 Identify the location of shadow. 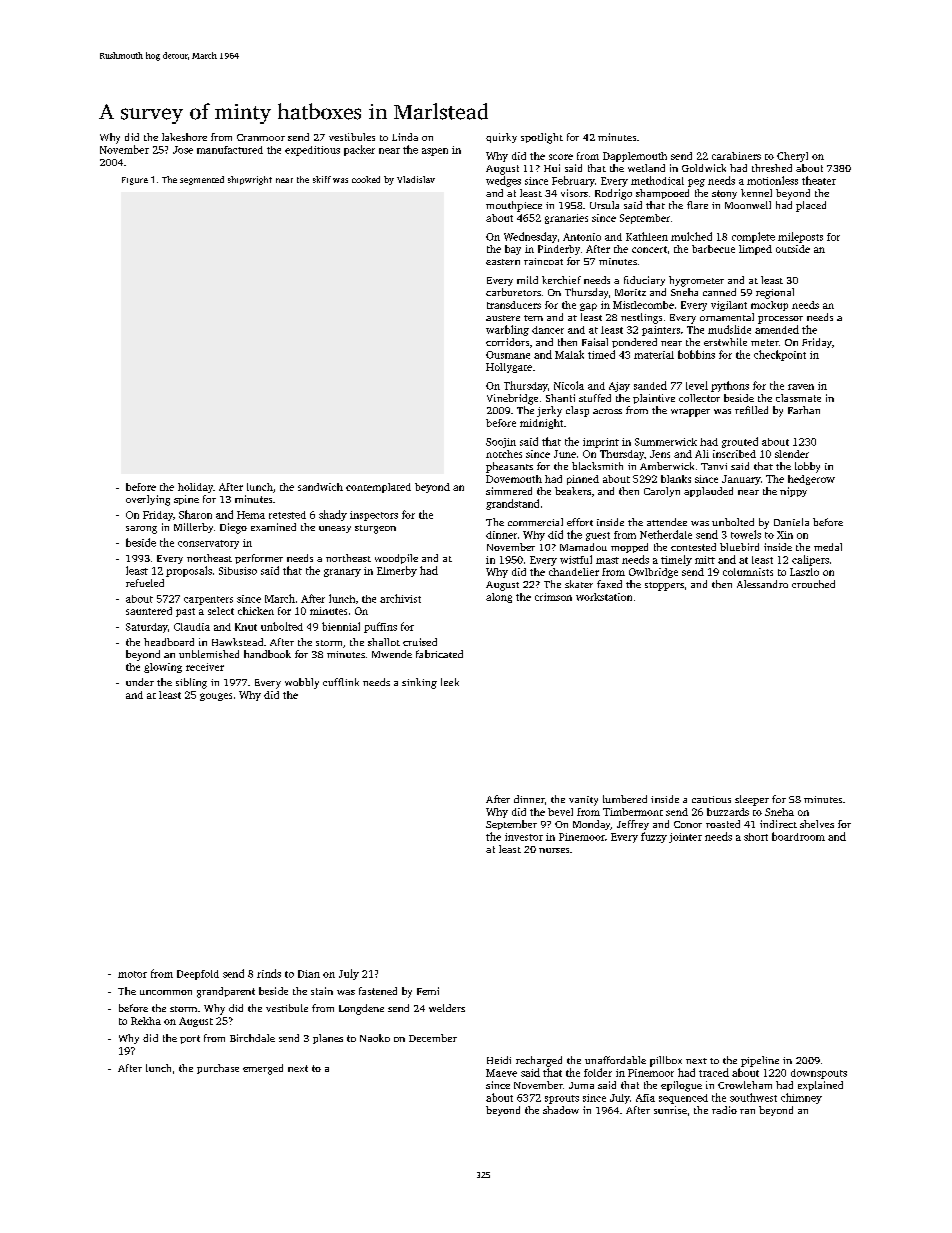
(561, 1110).
